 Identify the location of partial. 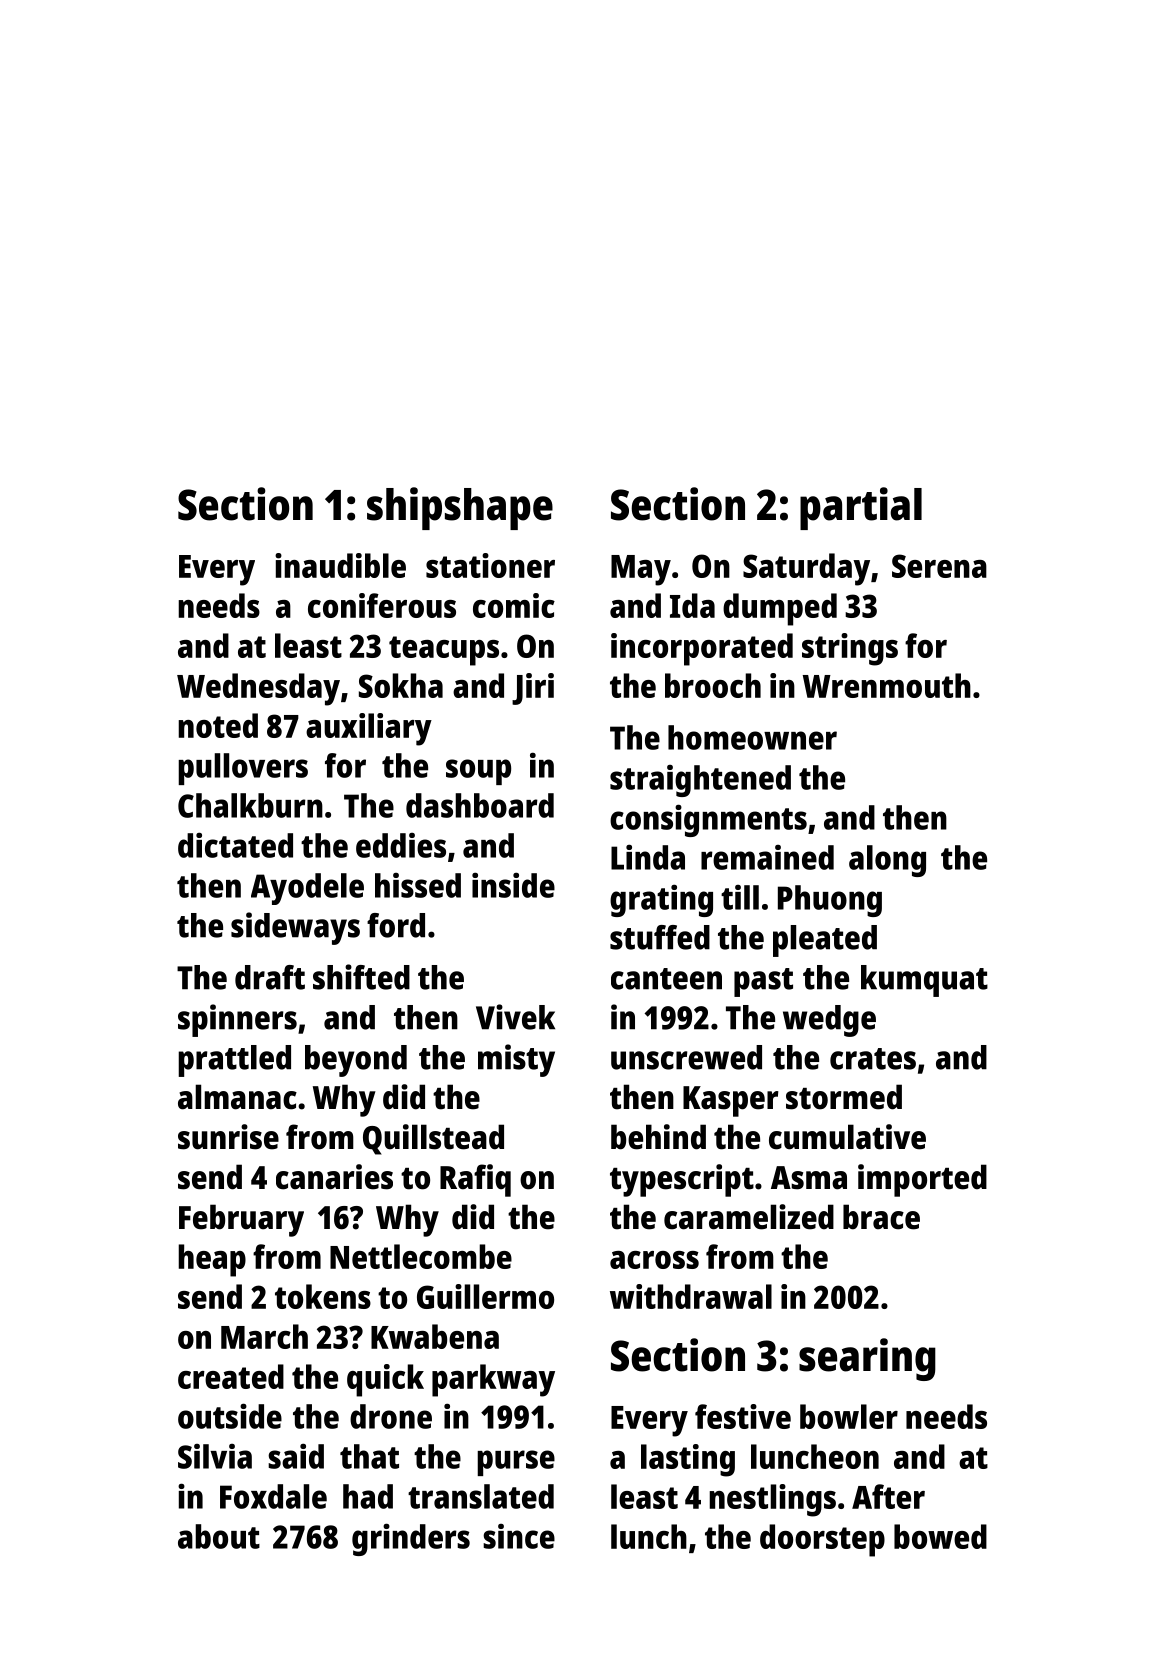
(861, 508).
